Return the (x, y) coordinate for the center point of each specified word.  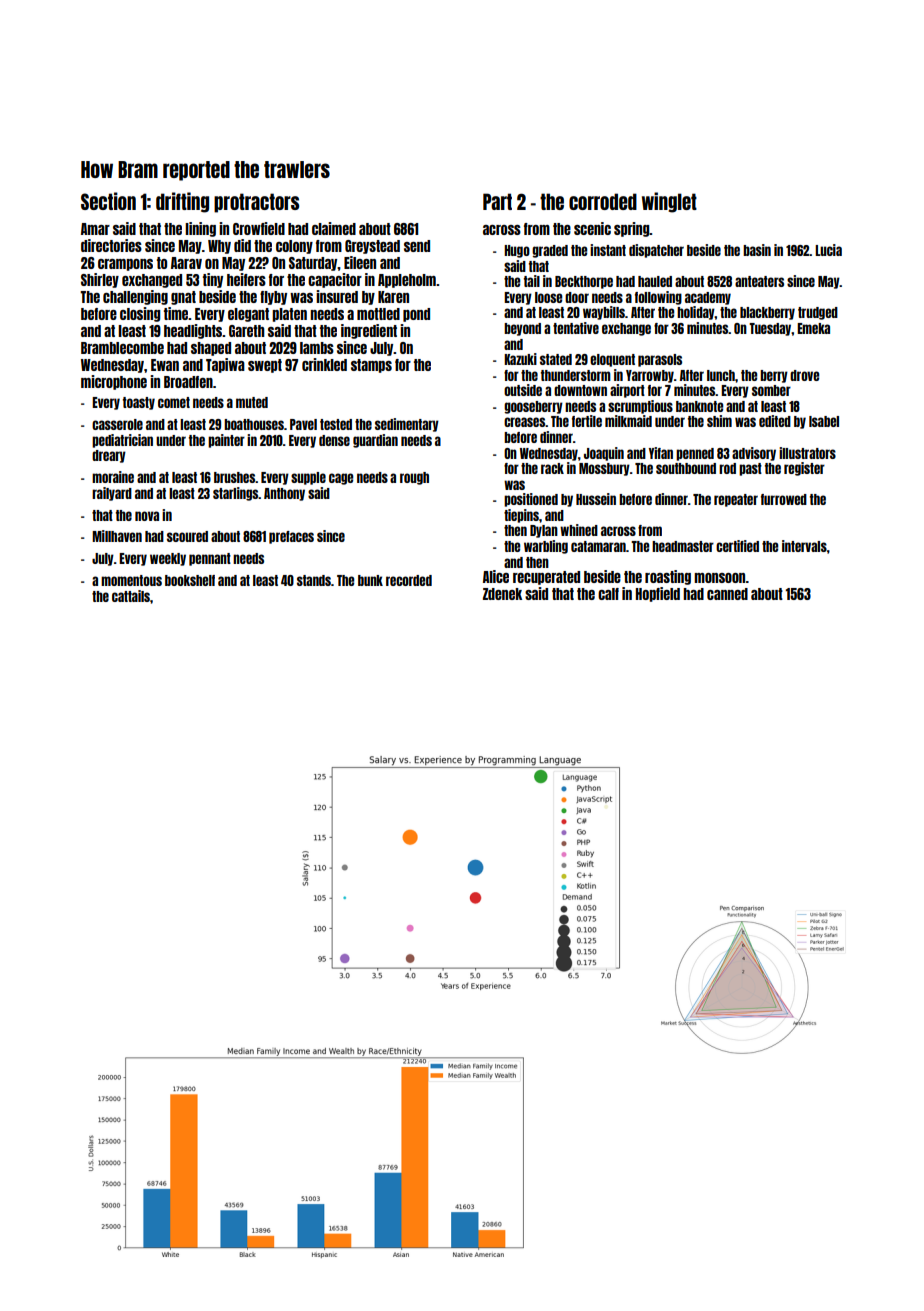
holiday (696, 313)
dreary (109, 456)
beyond (522, 329)
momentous (131, 580)
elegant (248, 315)
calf (608, 594)
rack (552, 468)
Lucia (828, 250)
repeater (736, 500)
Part (497, 201)
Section (108, 201)
